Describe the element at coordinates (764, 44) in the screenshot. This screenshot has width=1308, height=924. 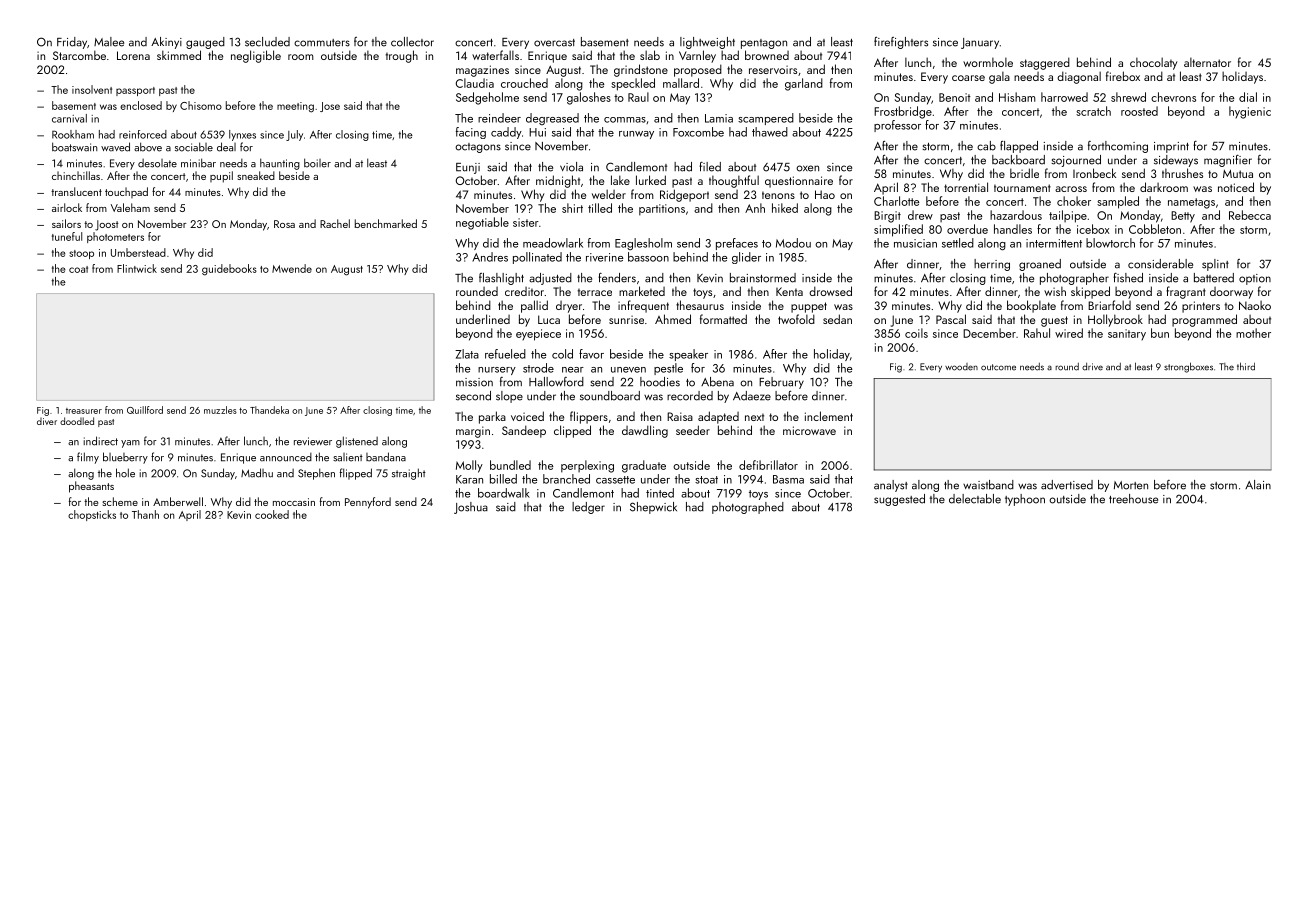
I see `pentagon` at that location.
